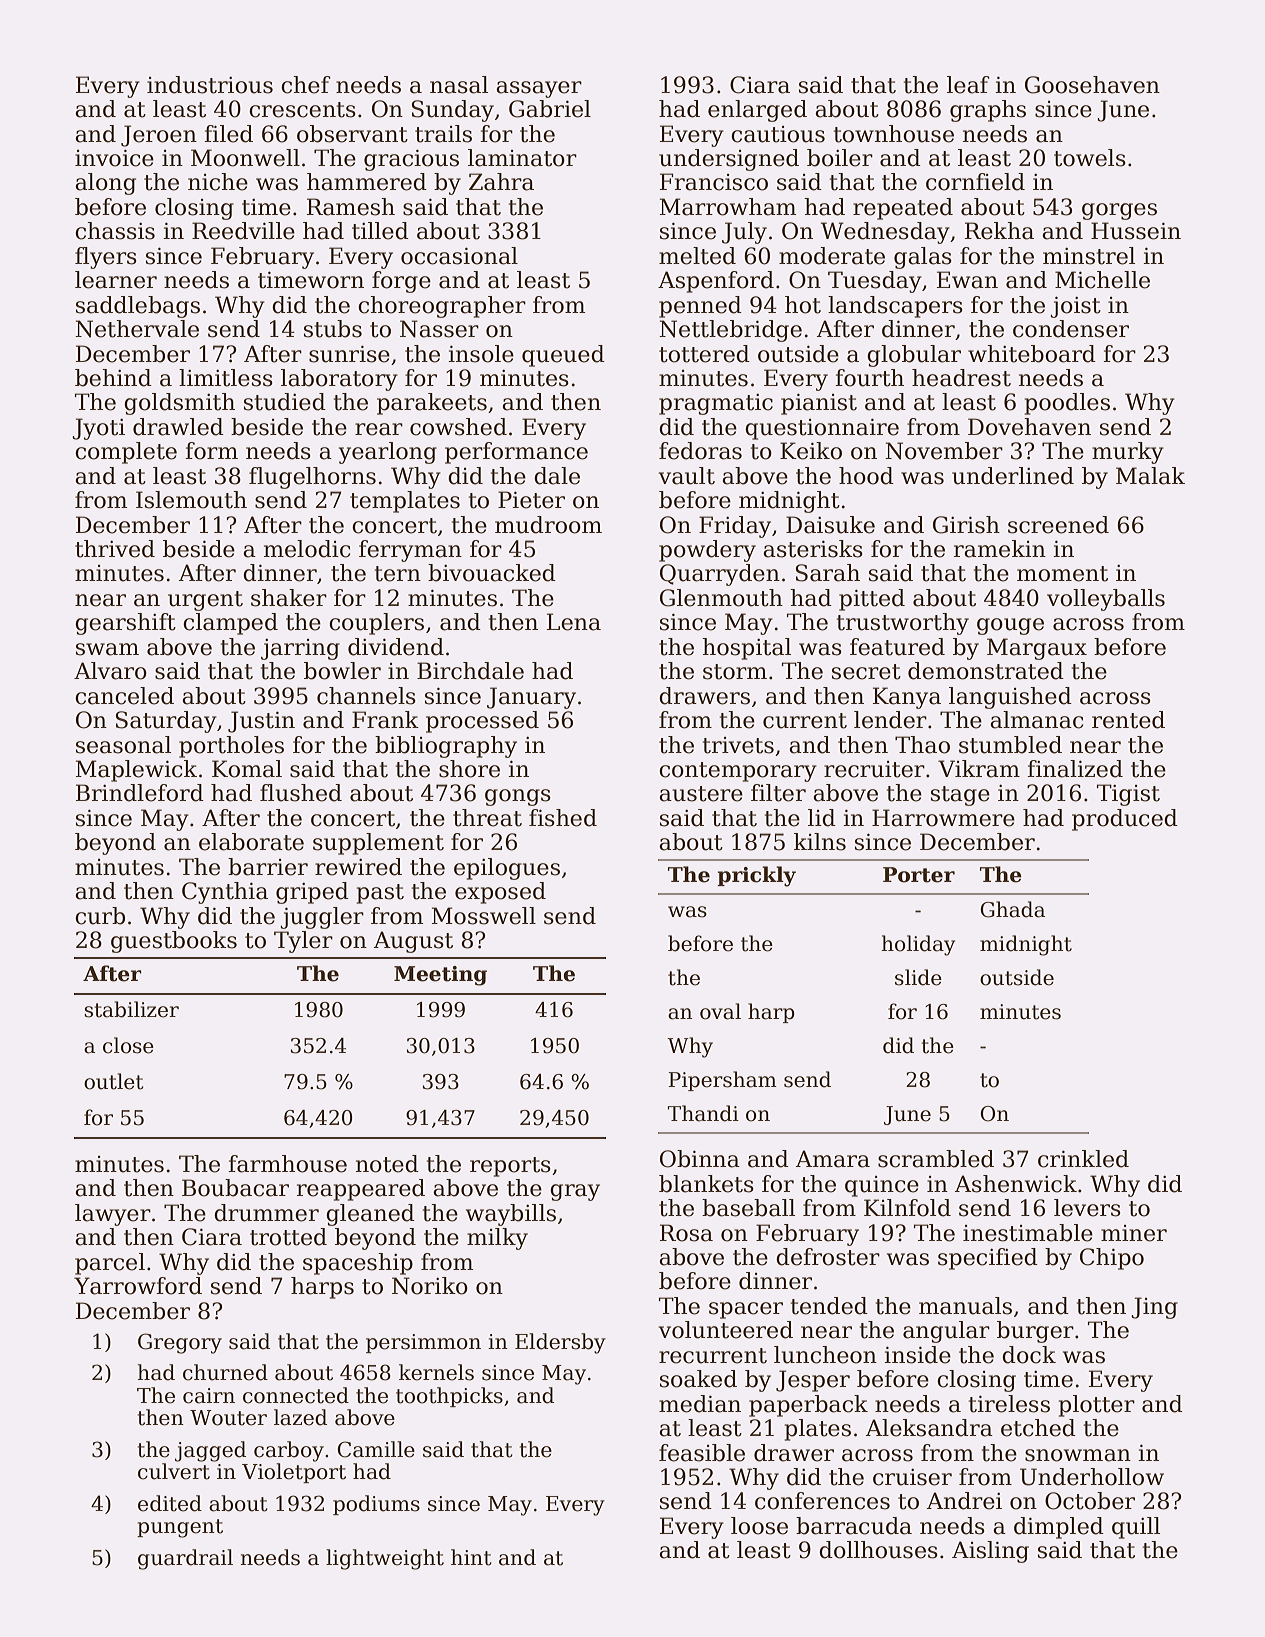 Image resolution: width=1265 pixels, height=1637 pixels. What do you see at coordinates (757, 111) in the image?
I see `enlarged` at bounding box center [757, 111].
